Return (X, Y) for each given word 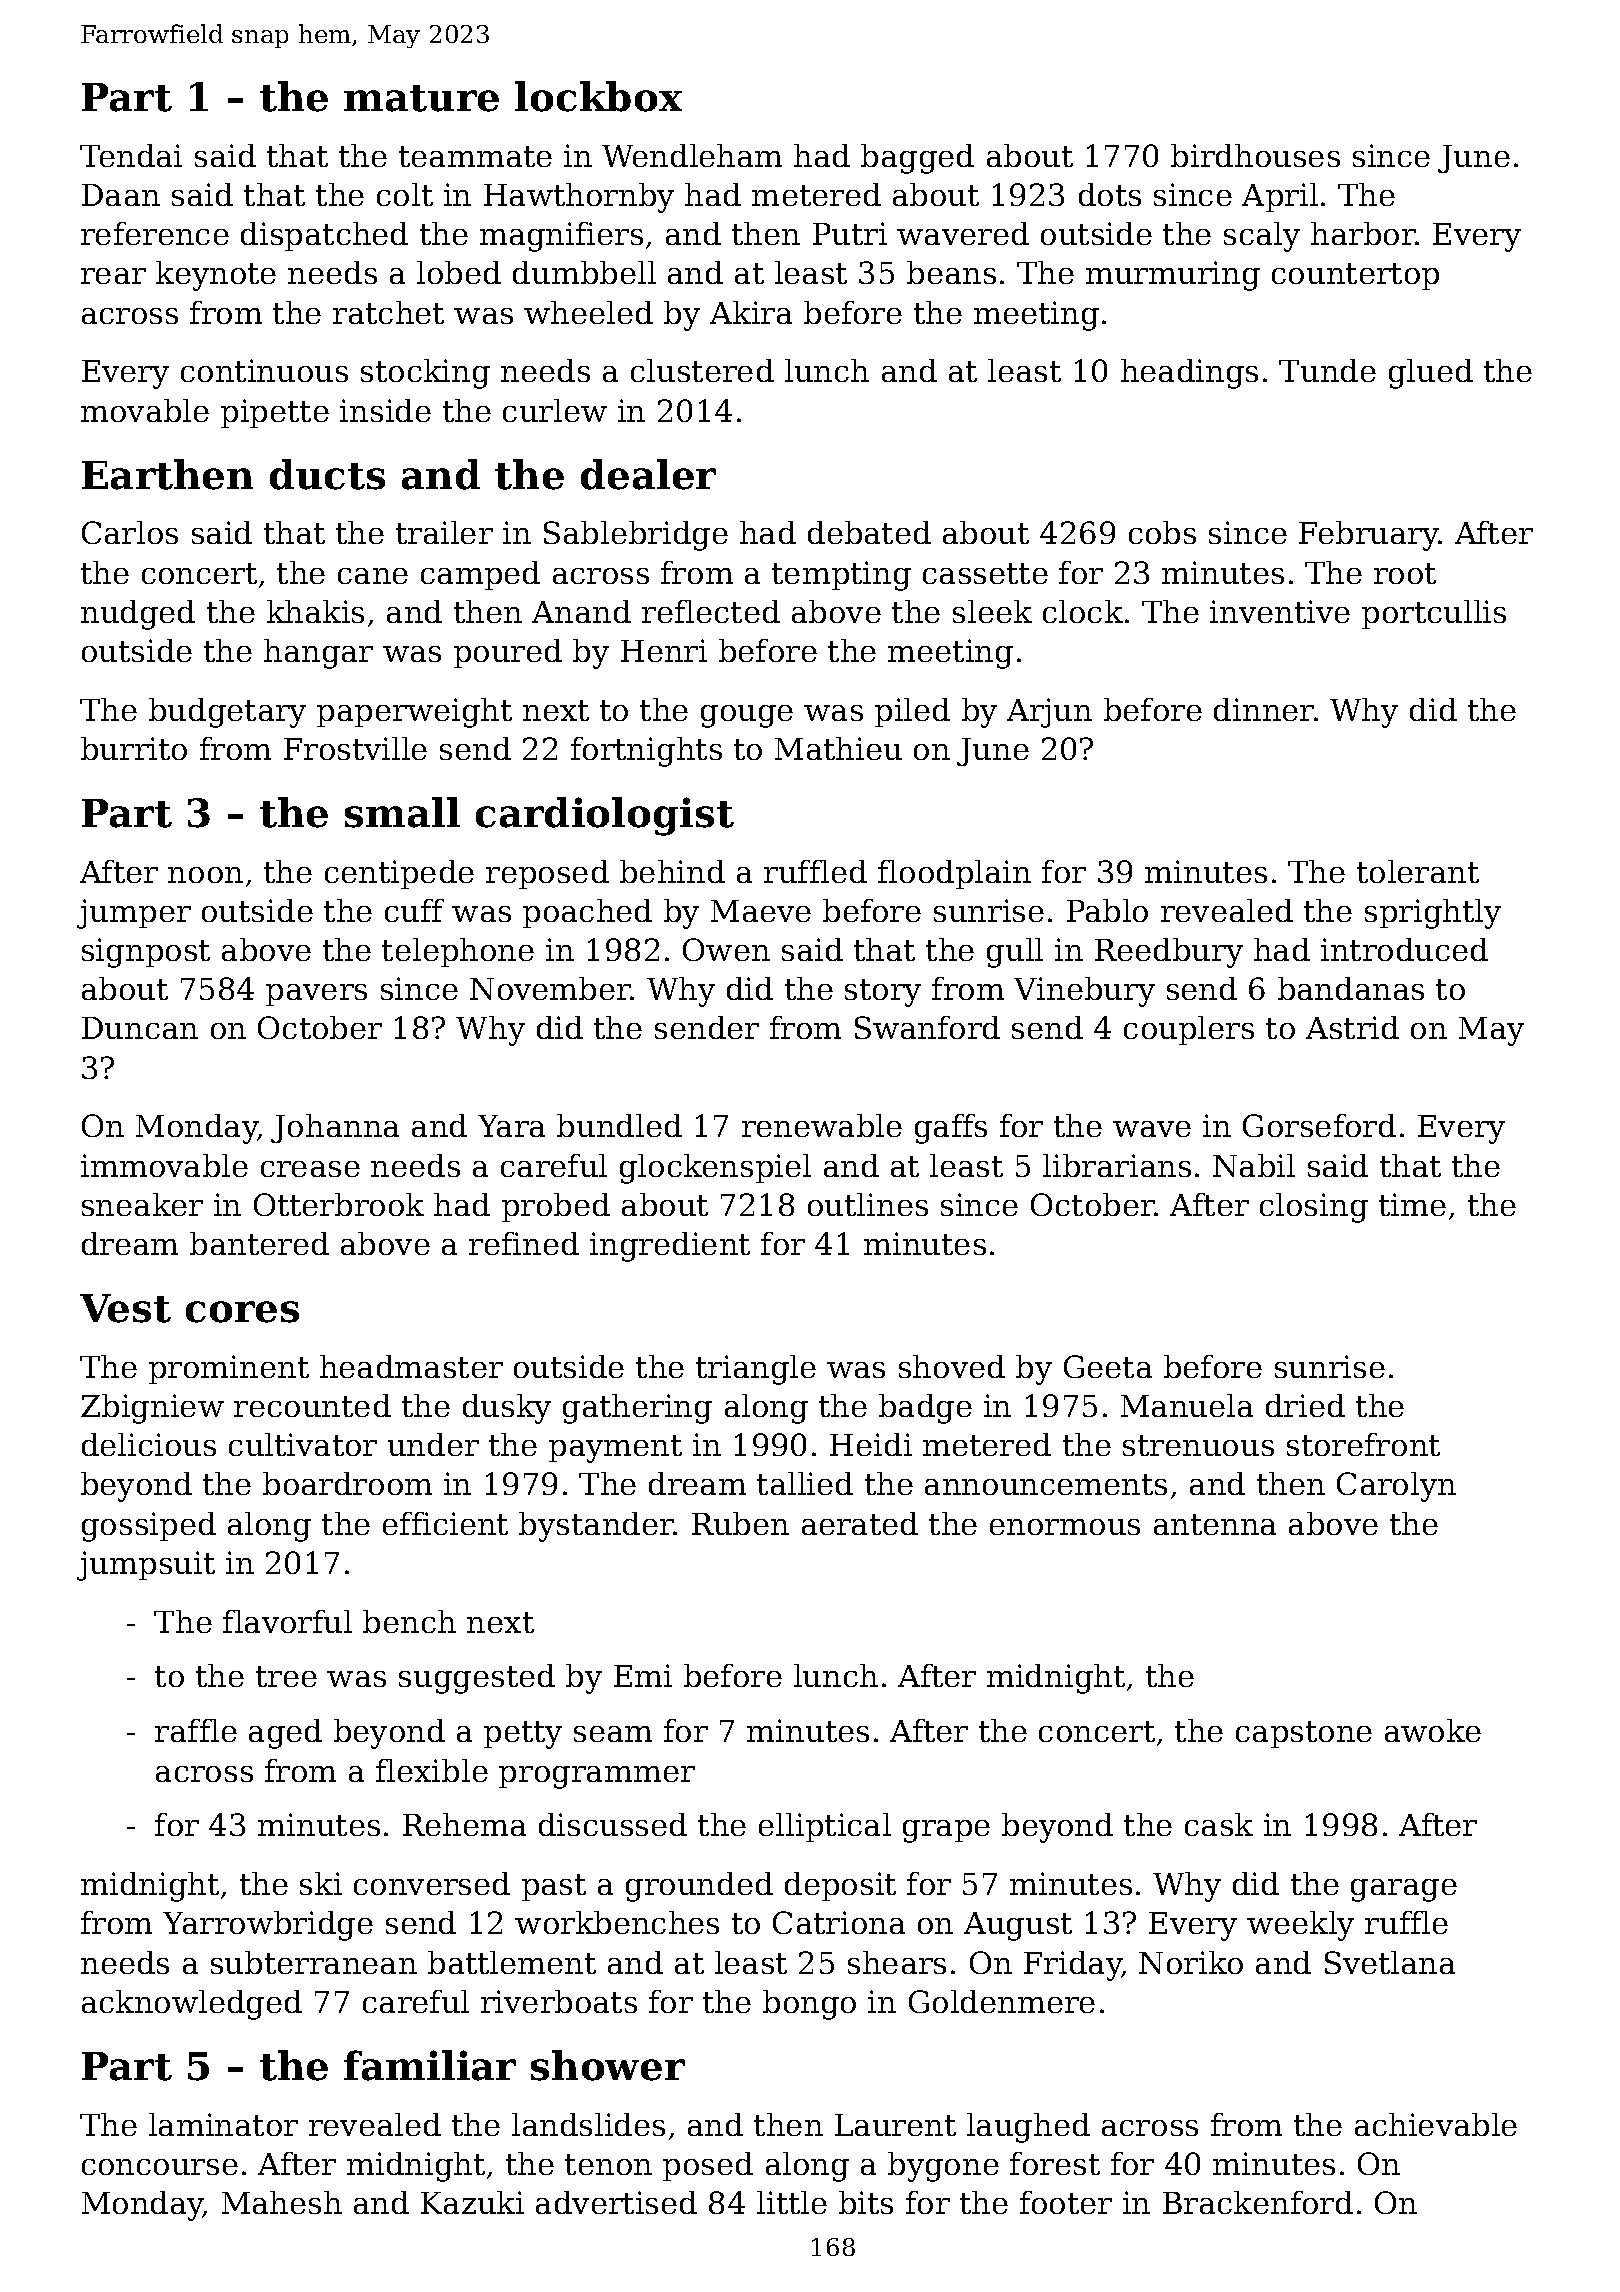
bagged (917, 159)
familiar (430, 2065)
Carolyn (1396, 1487)
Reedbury (1169, 953)
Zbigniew (152, 1409)
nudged (138, 615)
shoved (952, 1366)
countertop (1355, 276)
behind (672, 871)
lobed (459, 272)
